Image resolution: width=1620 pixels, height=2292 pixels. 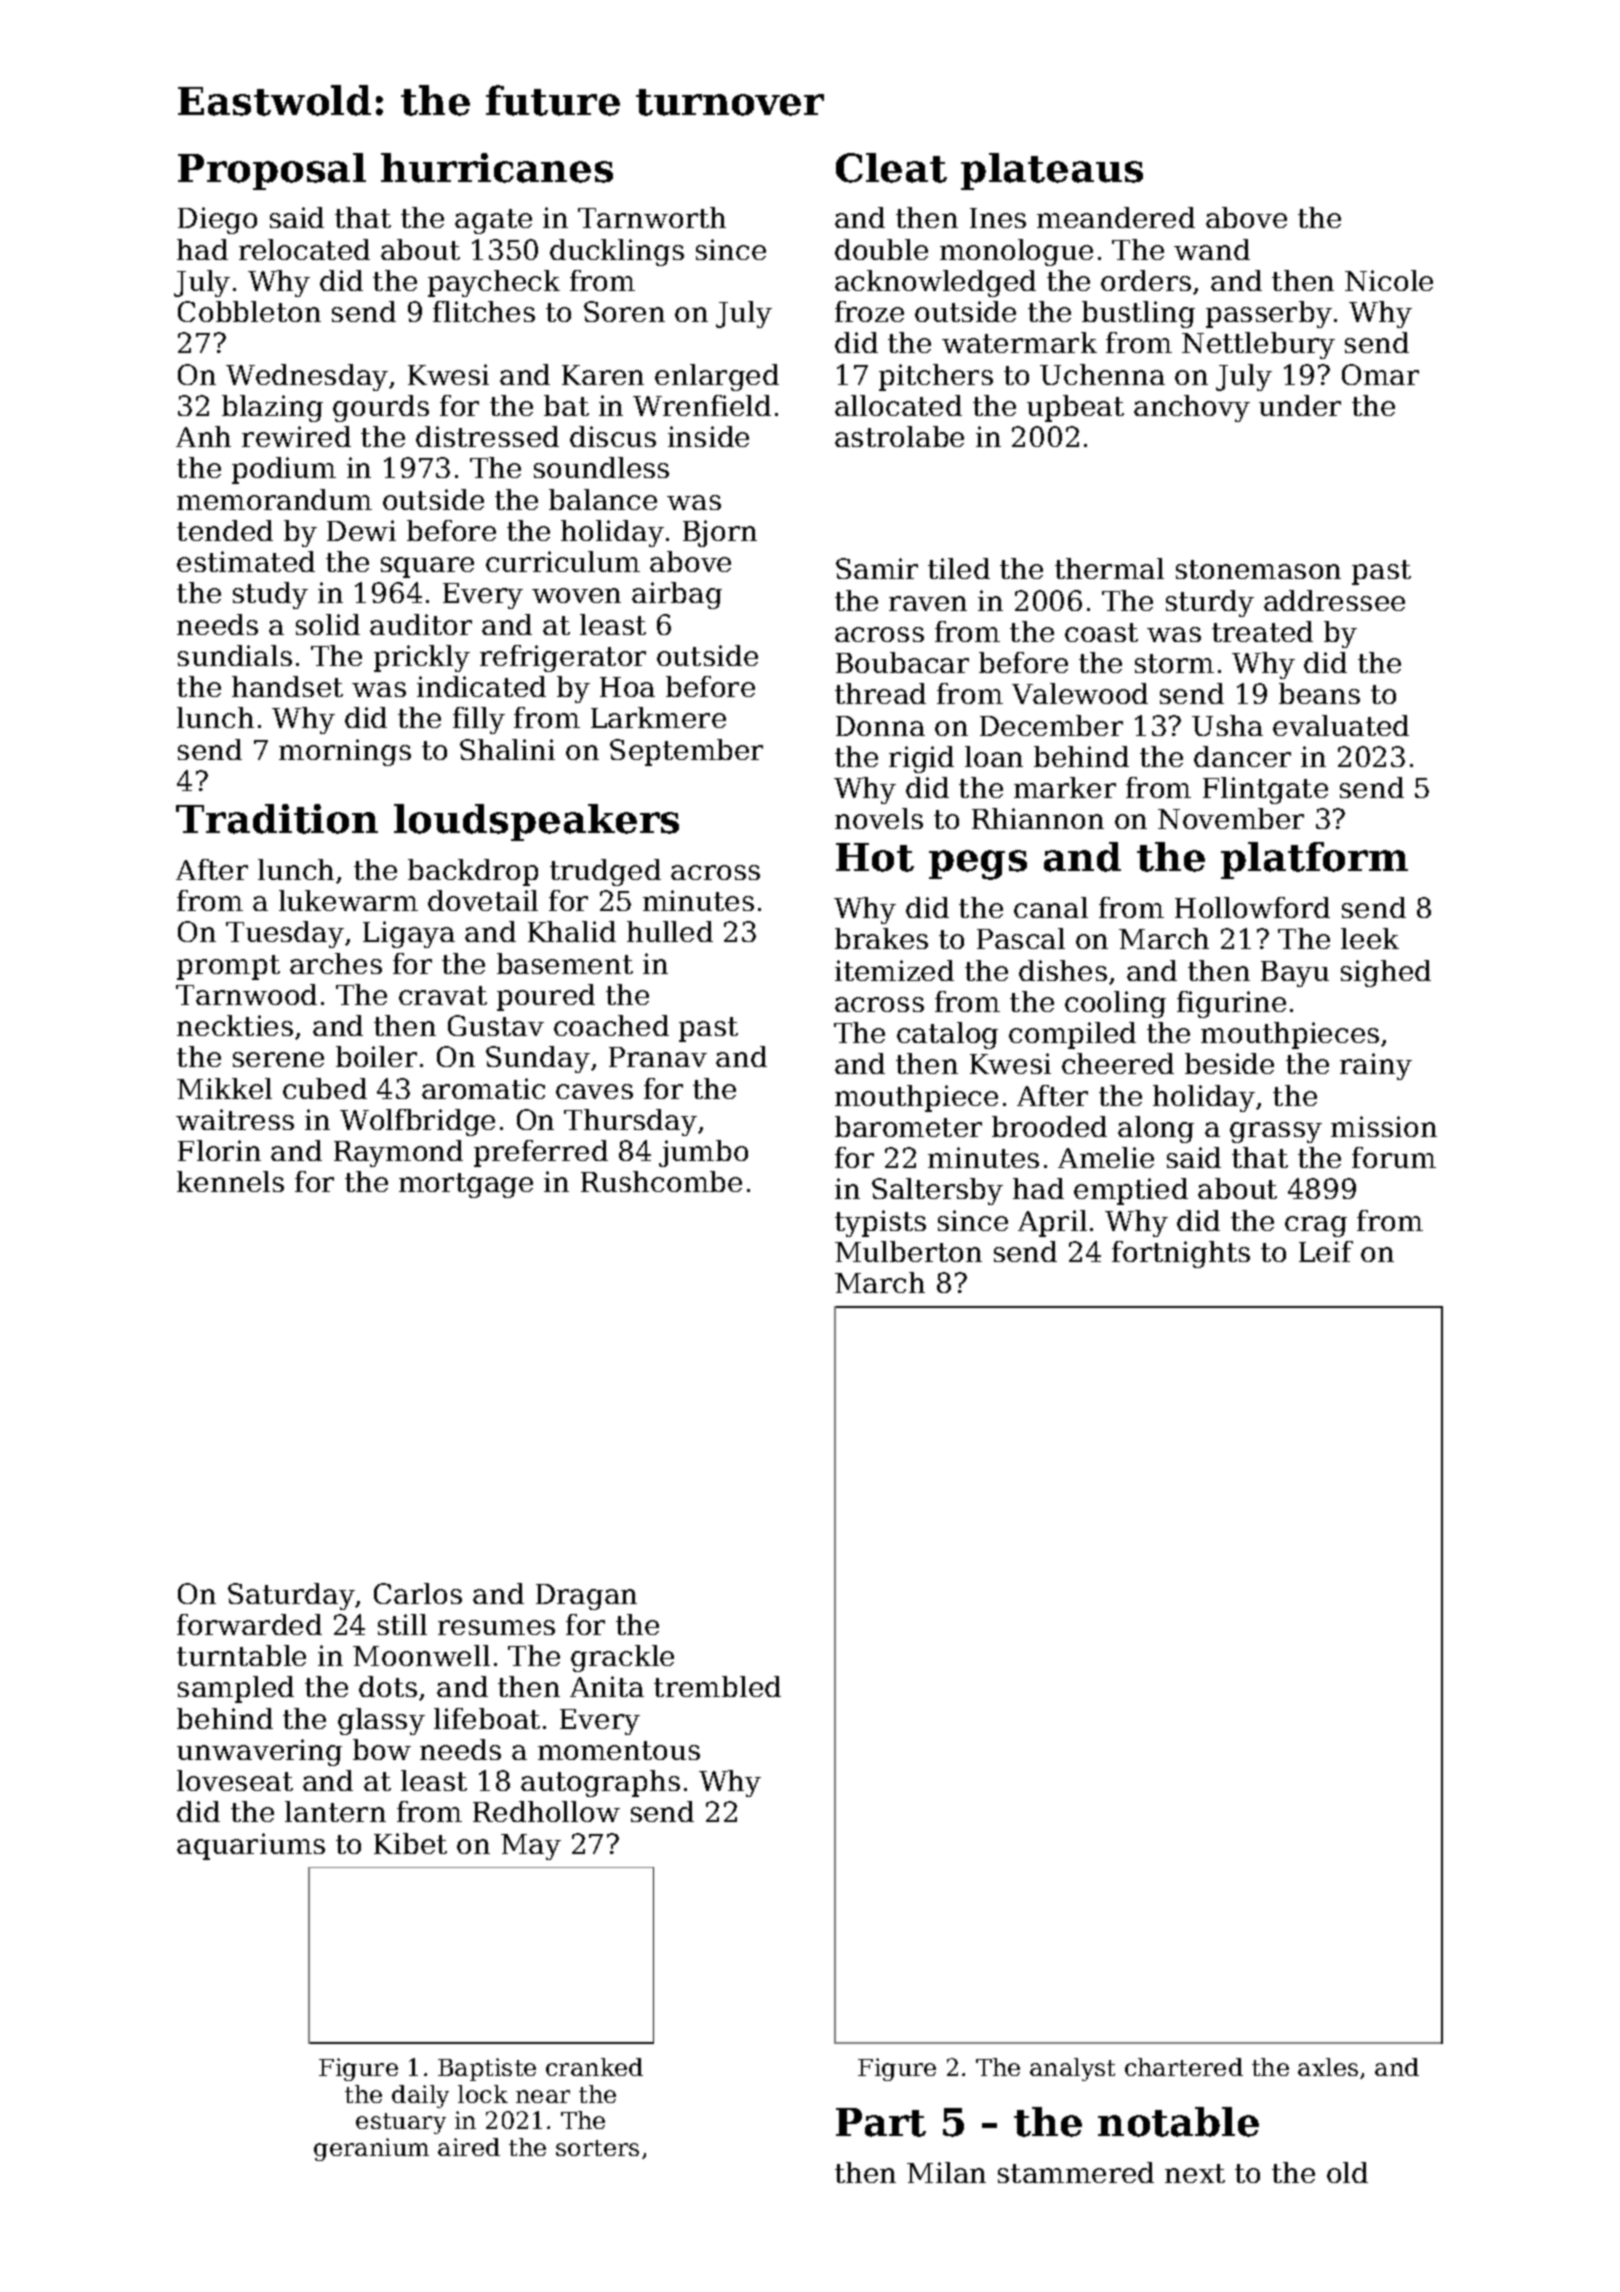 What do you see at coordinates (1316, 1226) in the document?
I see `crag` at bounding box center [1316, 1226].
